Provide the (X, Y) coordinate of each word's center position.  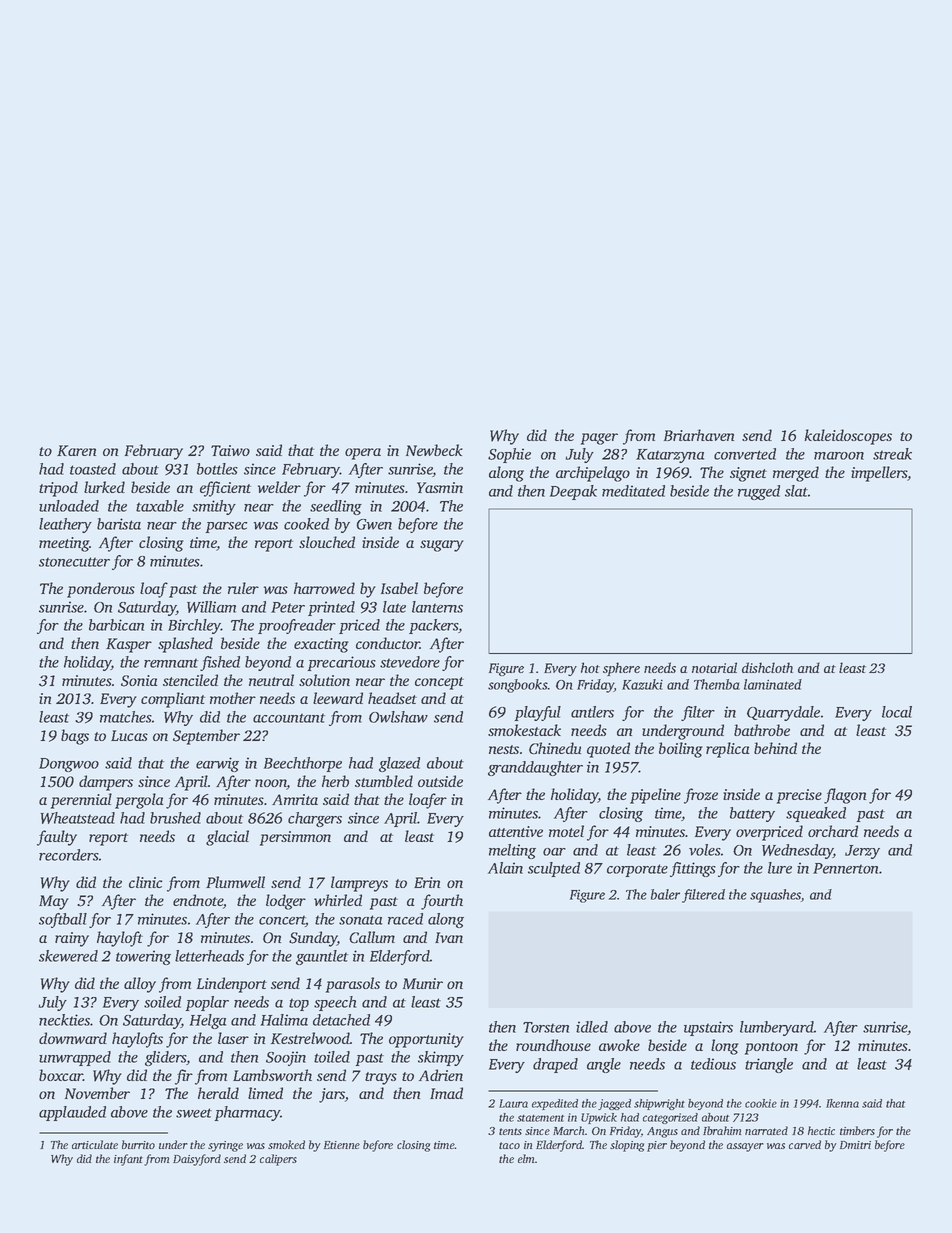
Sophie (509, 455)
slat (796, 491)
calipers (278, 1160)
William (211, 607)
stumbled (384, 781)
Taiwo (230, 450)
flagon (845, 796)
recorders (69, 855)
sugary (442, 546)
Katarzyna (670, 456)
